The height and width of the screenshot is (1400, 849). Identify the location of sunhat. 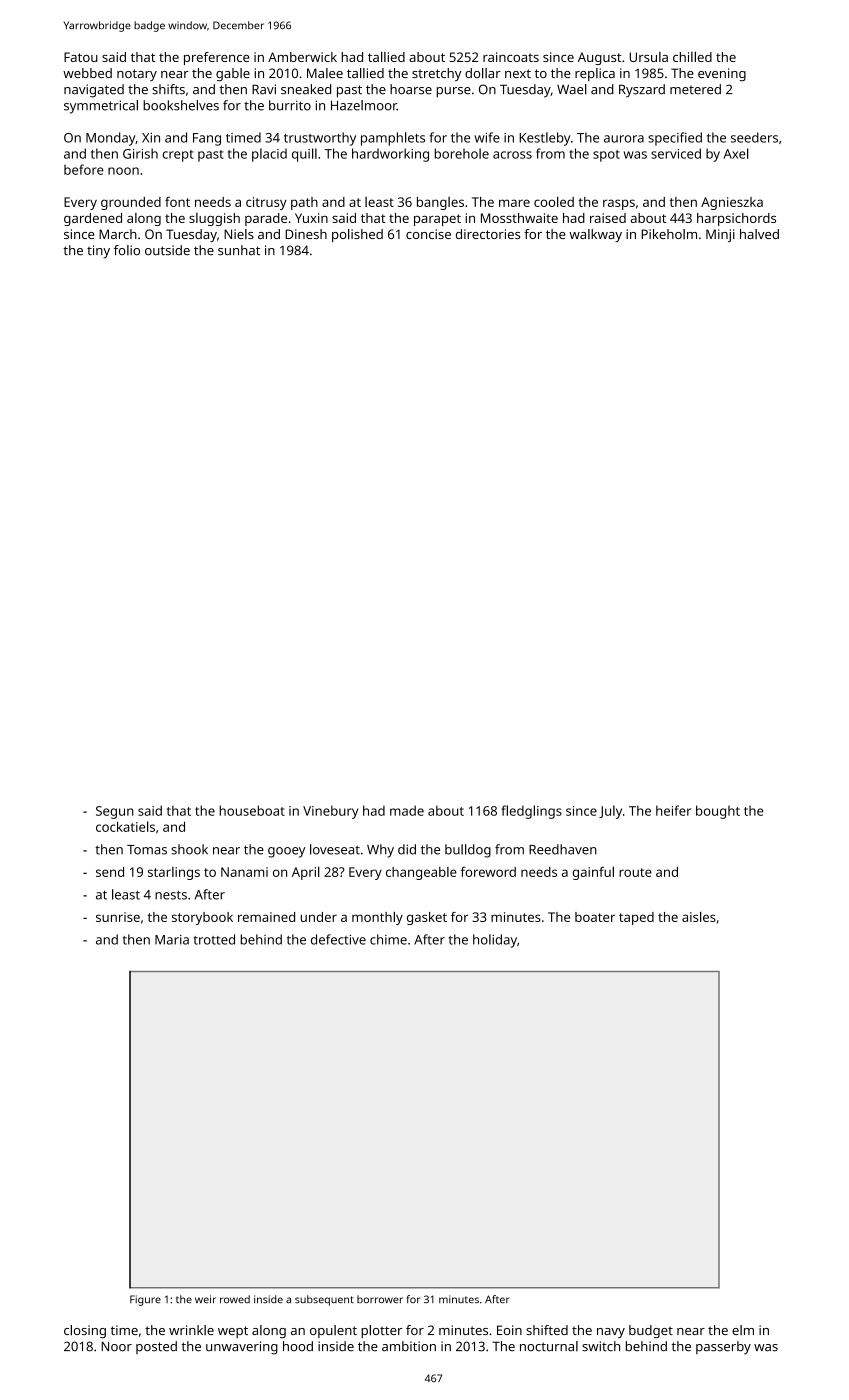
(239, 250).
